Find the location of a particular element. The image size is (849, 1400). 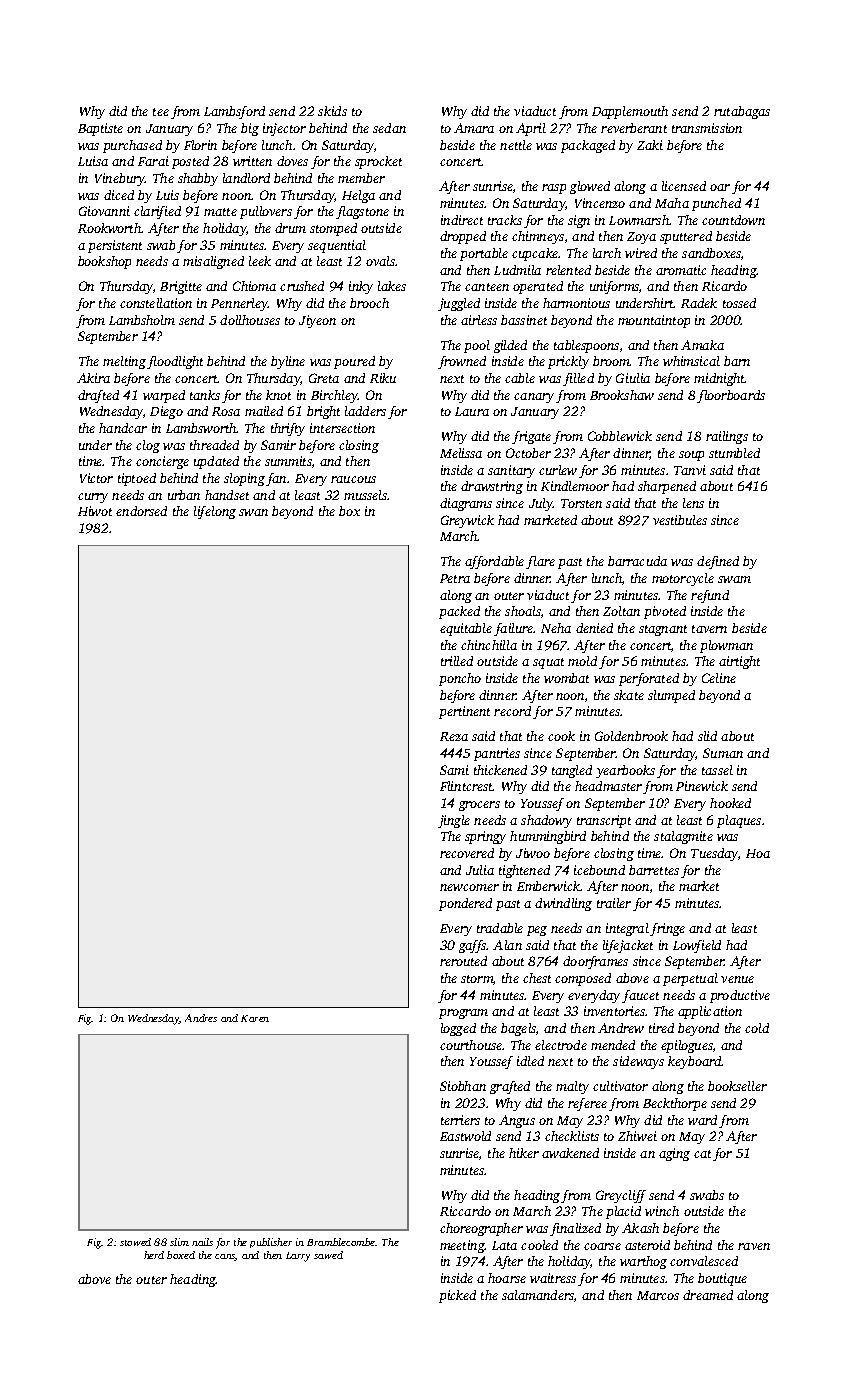

endorsed is located at coordinates (141, 511).
